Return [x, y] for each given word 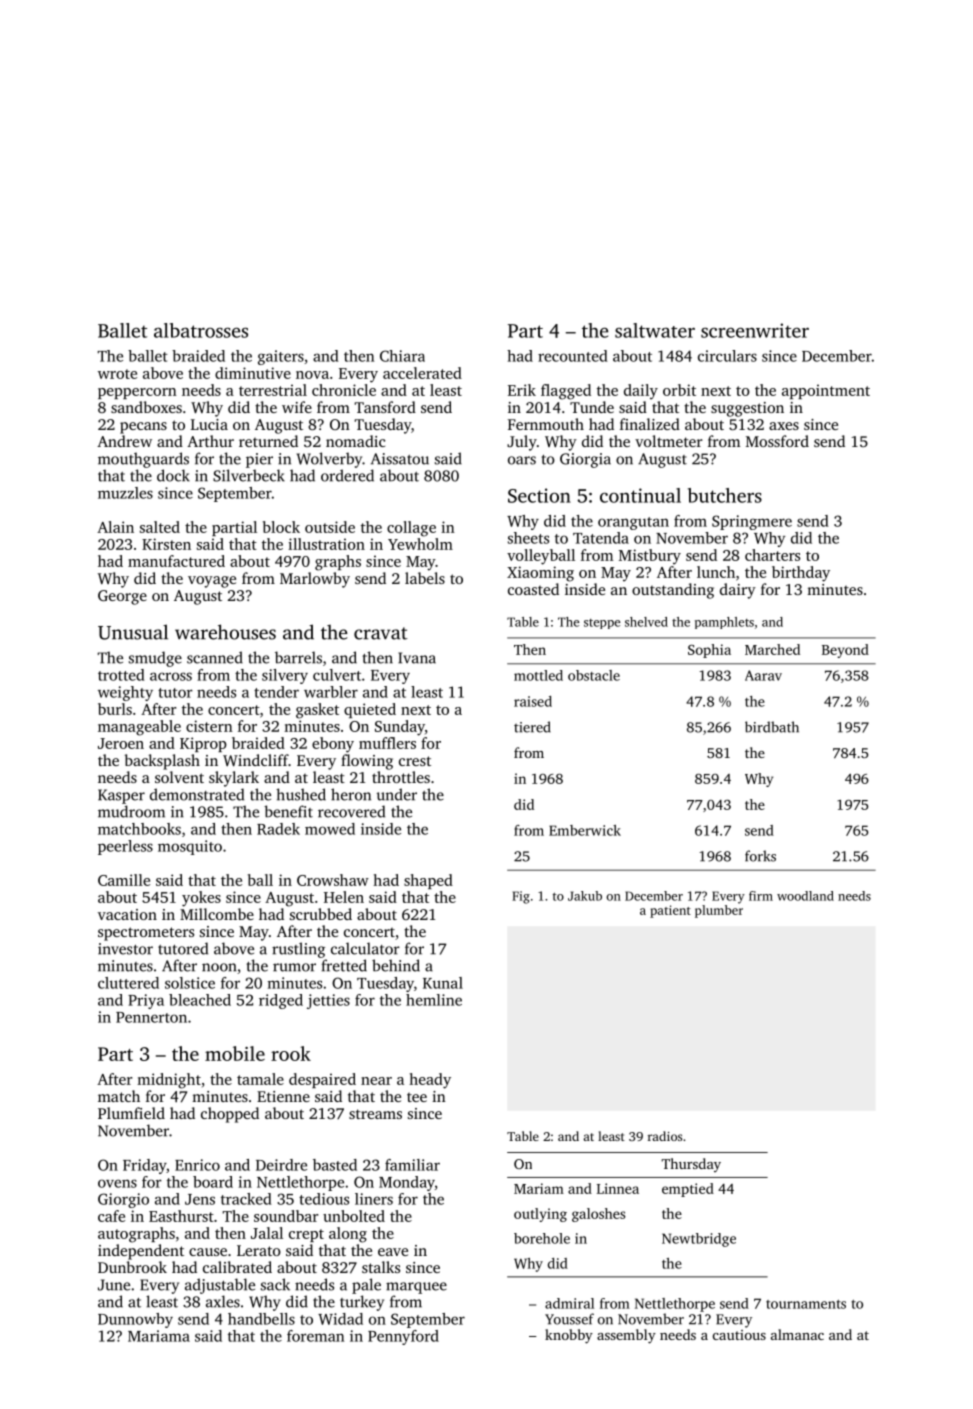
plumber [719, 911]
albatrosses [201, 330]
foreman [315, 1336]
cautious [739, 1335]
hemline [434, 1000]
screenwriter [755, 330]
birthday [801, 574]
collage [411, 529]
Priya [146, 1001]
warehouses [225, 632]
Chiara [402, 356]
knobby [569, 1336]
